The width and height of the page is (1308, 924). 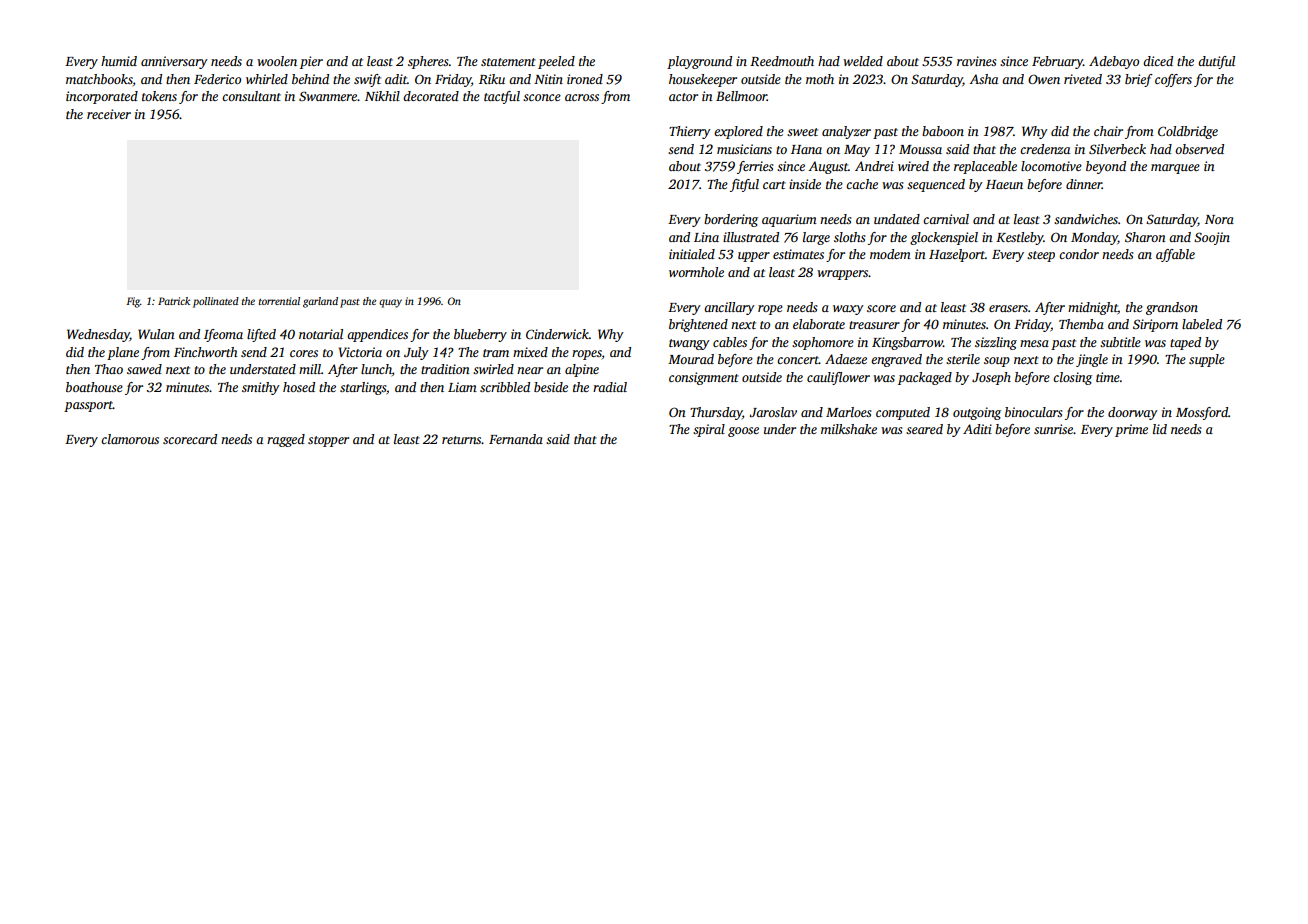 I want to click on Fig, so click(x=133, y=302).
